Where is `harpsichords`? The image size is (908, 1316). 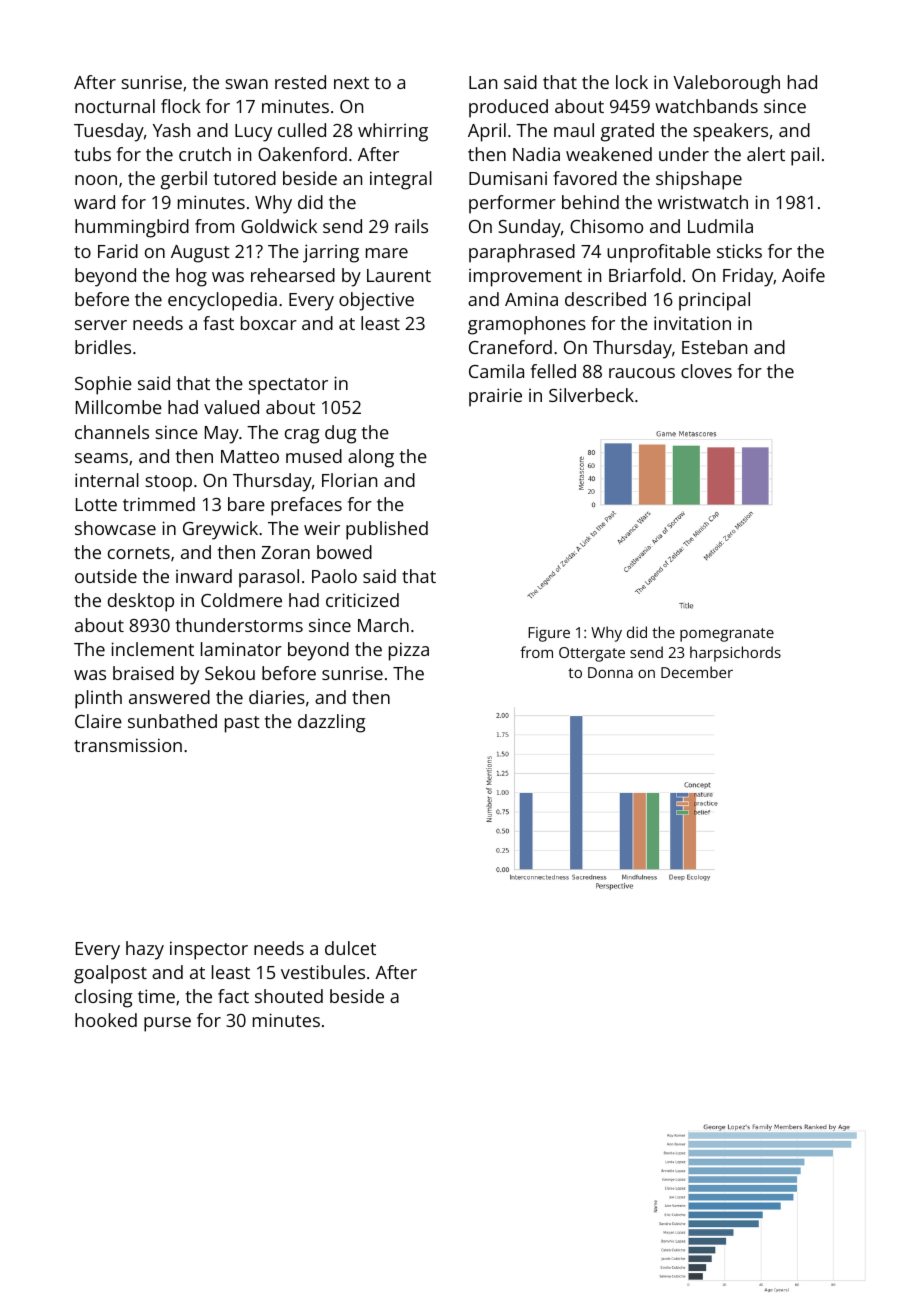 harpsichords is located at coordinates (735, 654).
